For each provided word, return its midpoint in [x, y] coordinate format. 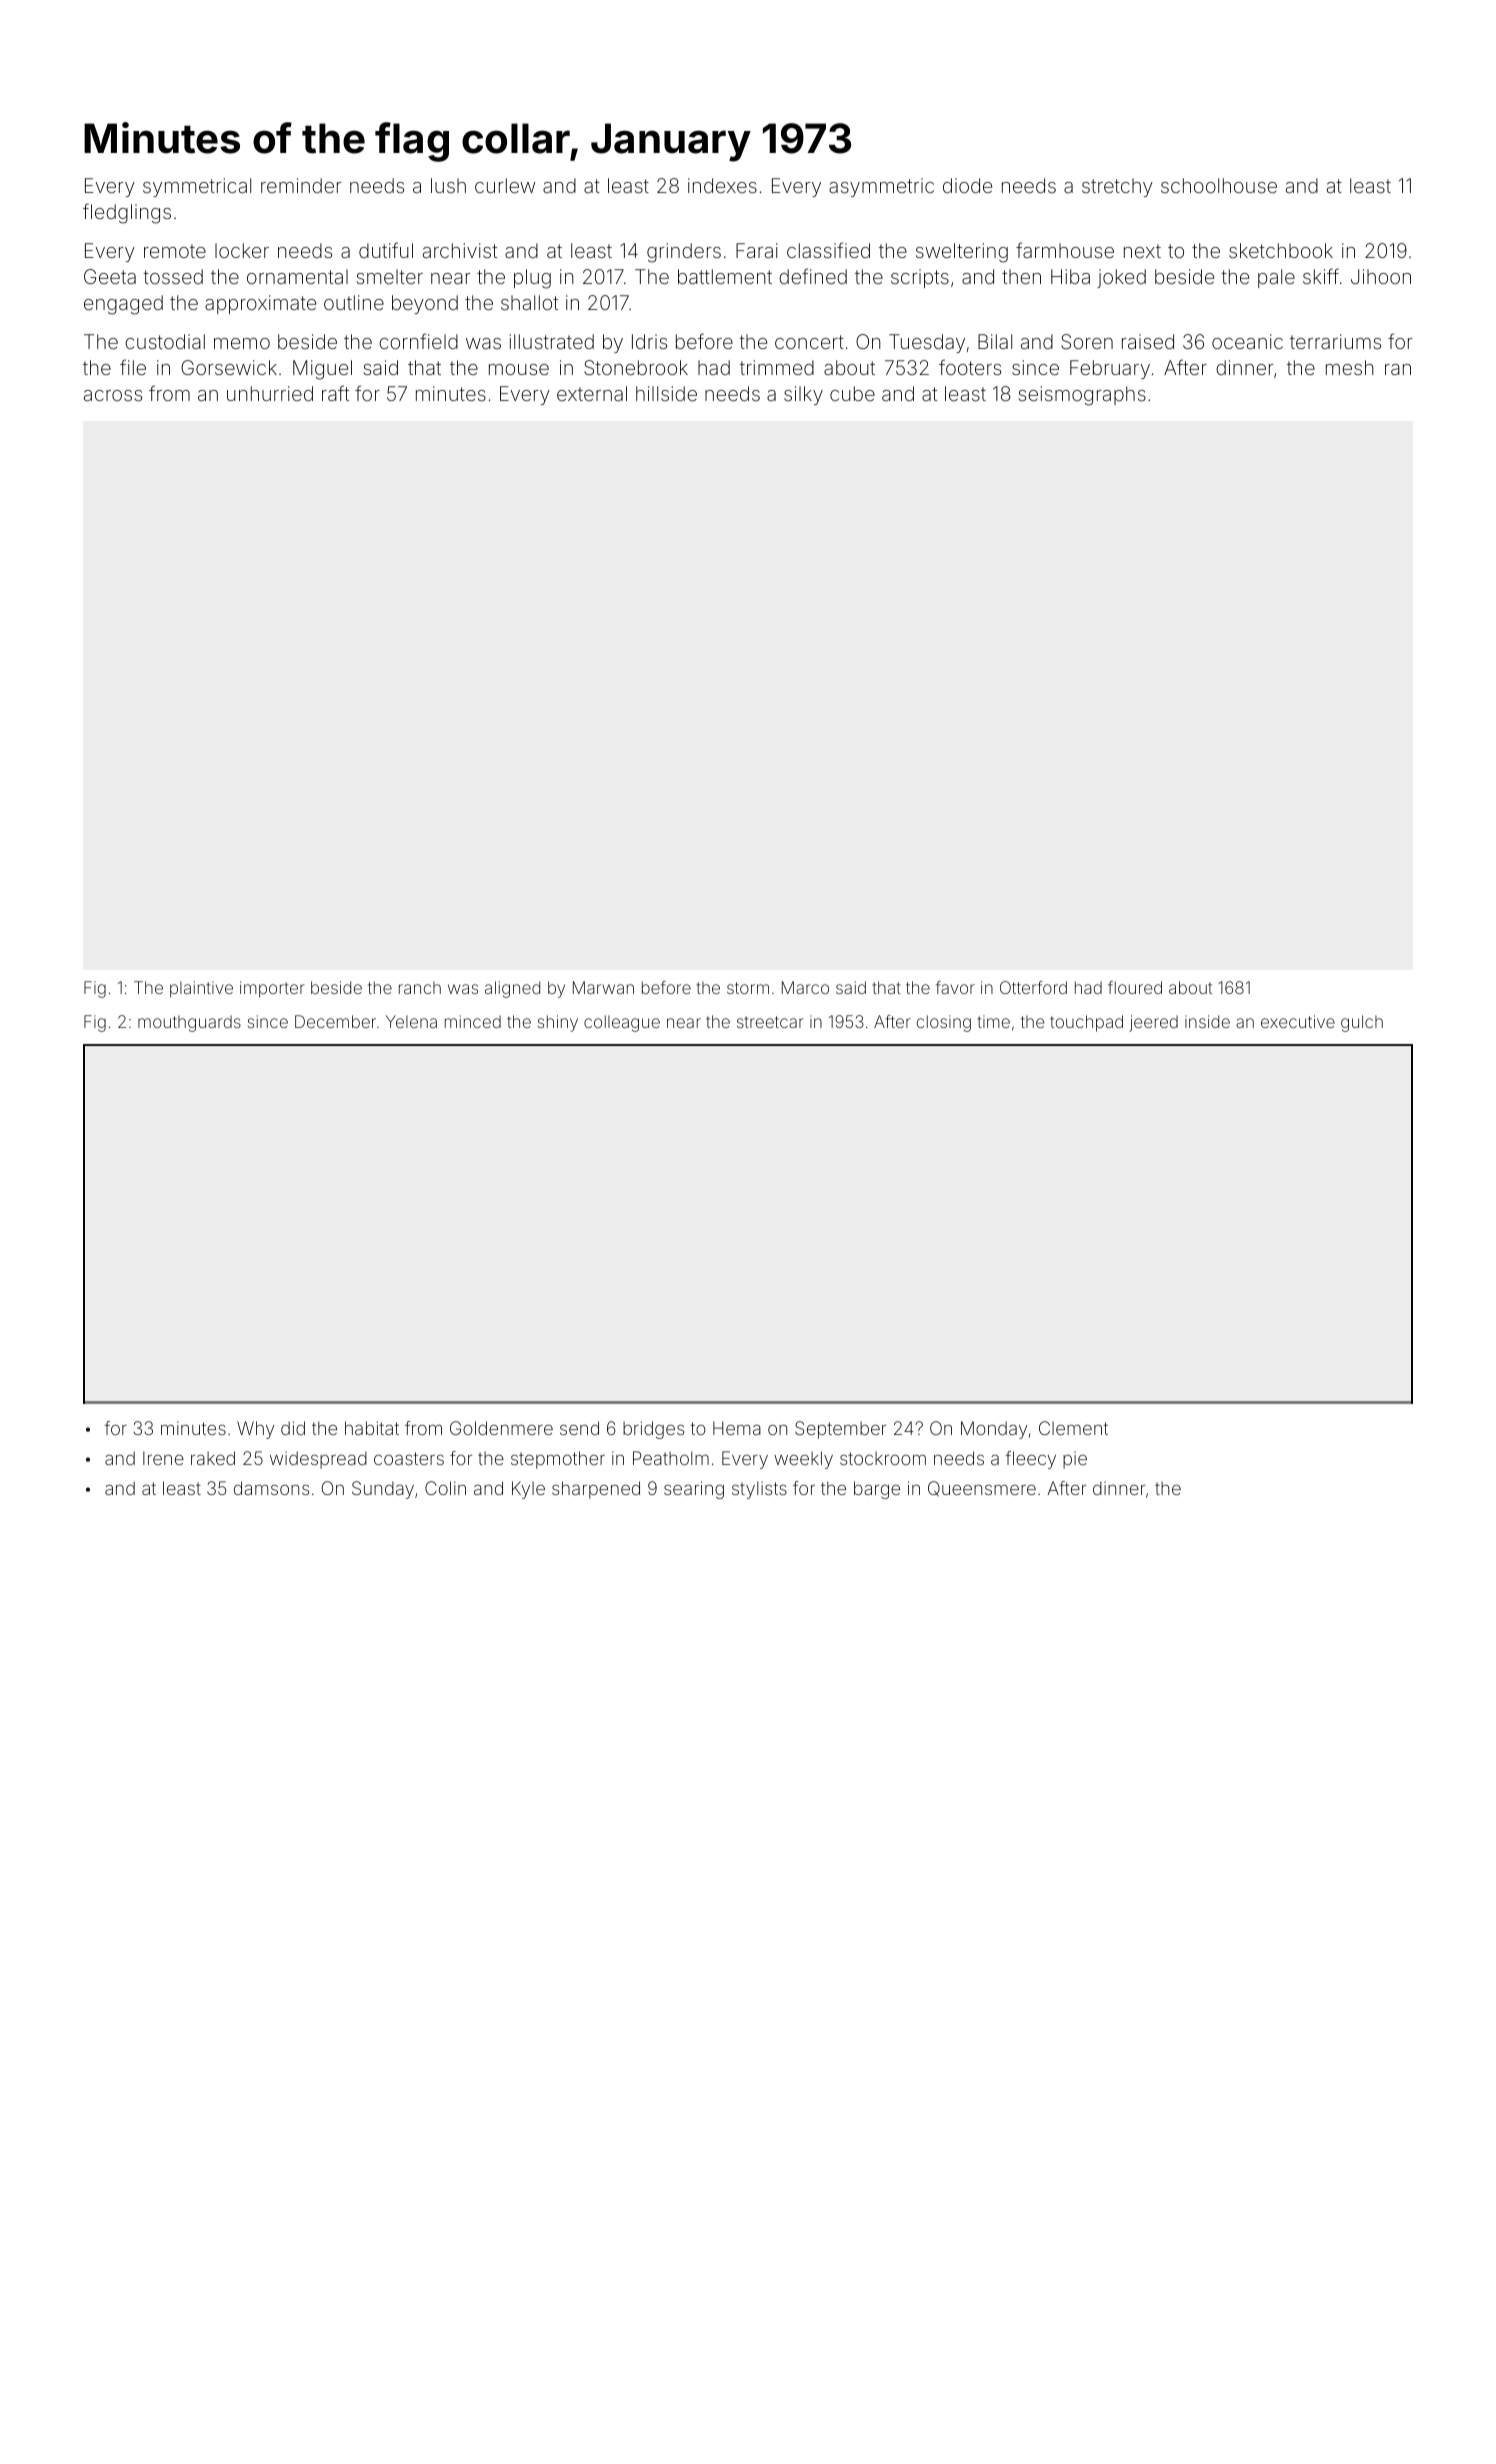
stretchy [1117, 187]
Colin [445, 1488]
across [113, 395]
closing [944, 1023]
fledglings [127, 213]
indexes [722, 185]
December [335, 1021]
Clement [1073, 1428]
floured [1135, 987]
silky [803, 395]
